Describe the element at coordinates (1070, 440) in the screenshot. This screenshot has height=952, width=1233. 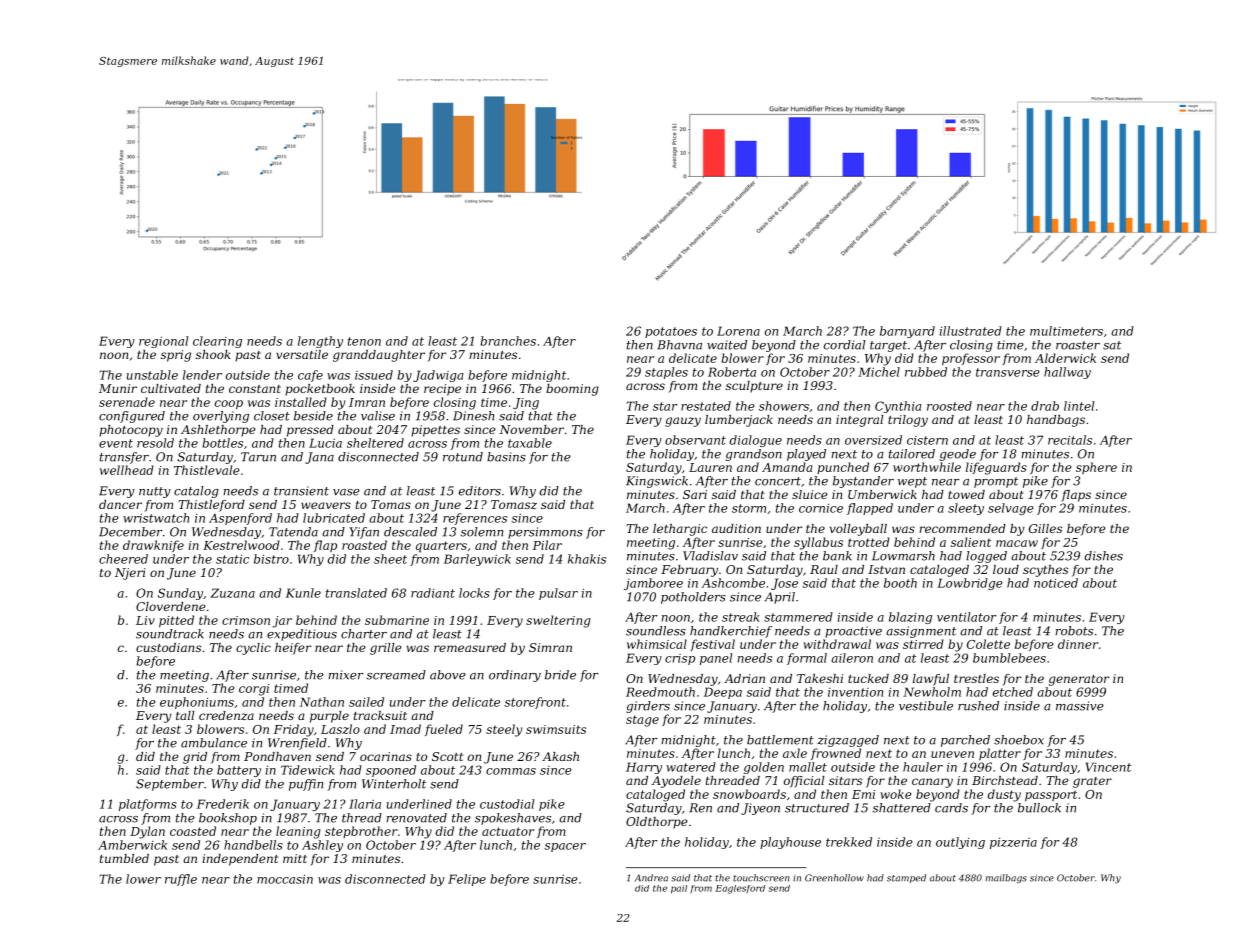
I see `recitals` at that location.
